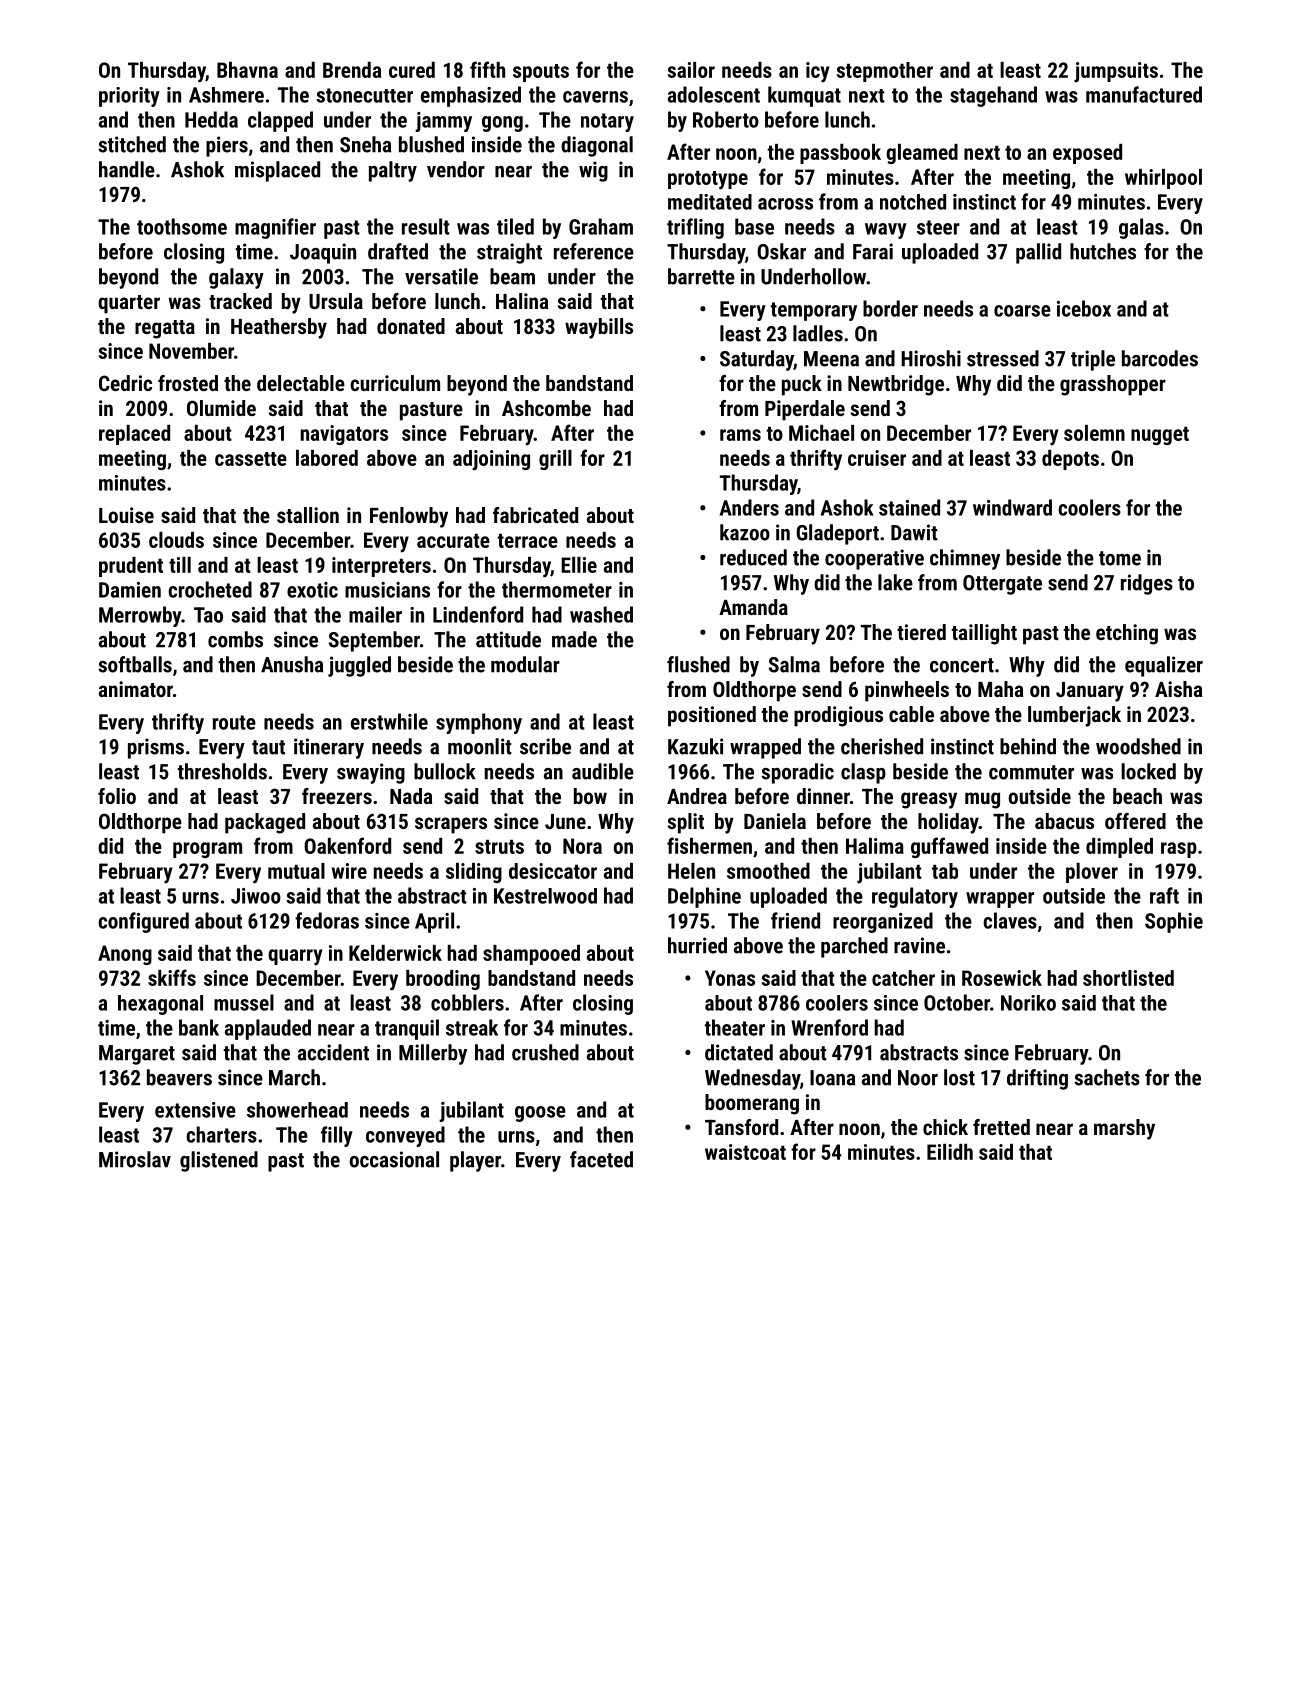 The width and height of the screenshot is (1301, 1684). Describe the element at coordinates (207, 850) in the screenshot. I see `program` at that location.
